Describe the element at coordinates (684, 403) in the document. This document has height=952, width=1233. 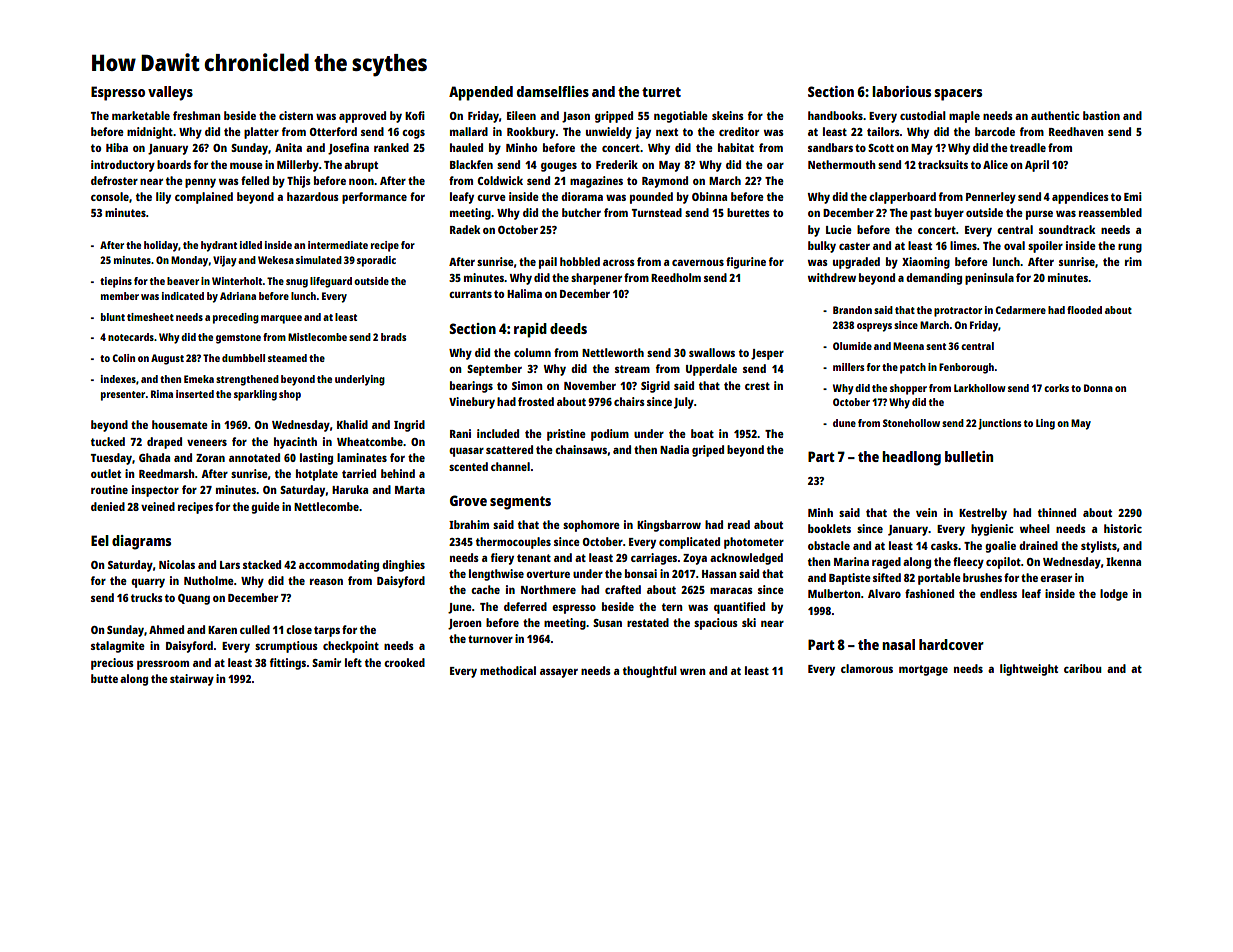
I see `July` at that location.
